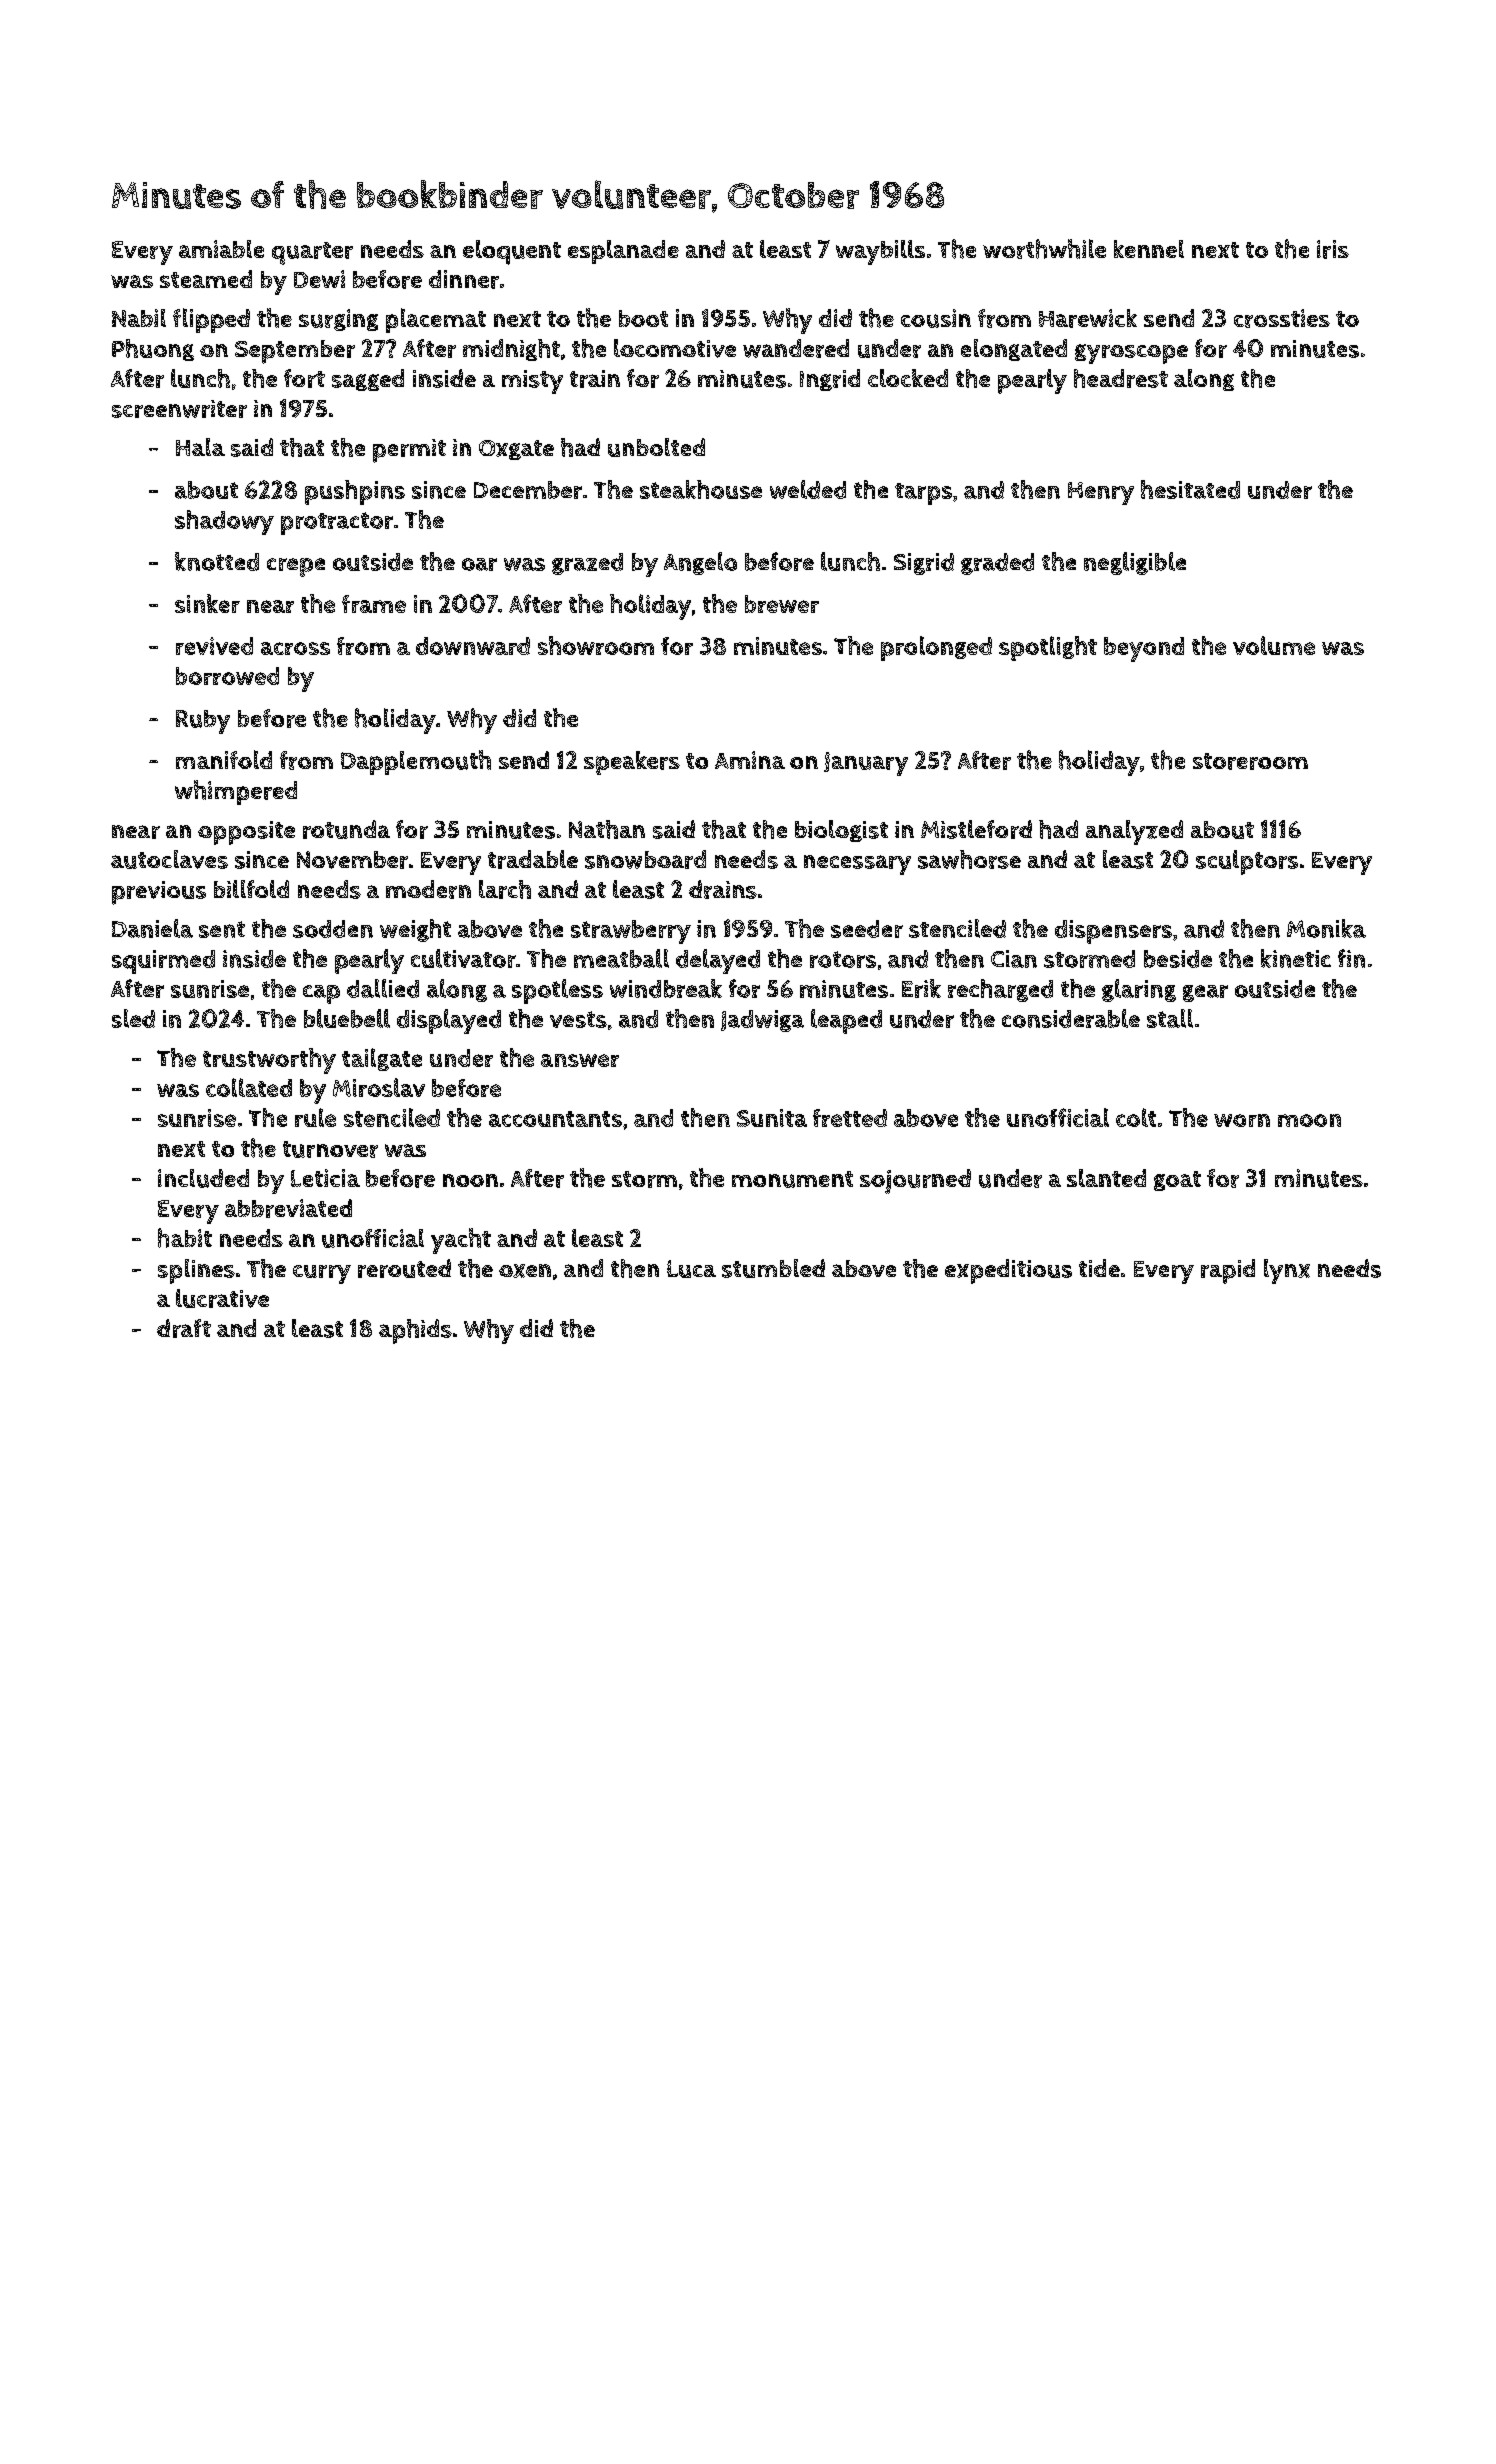  Describe the element at coordinates (632, 763) in the page. I see `speakers` at that location.
